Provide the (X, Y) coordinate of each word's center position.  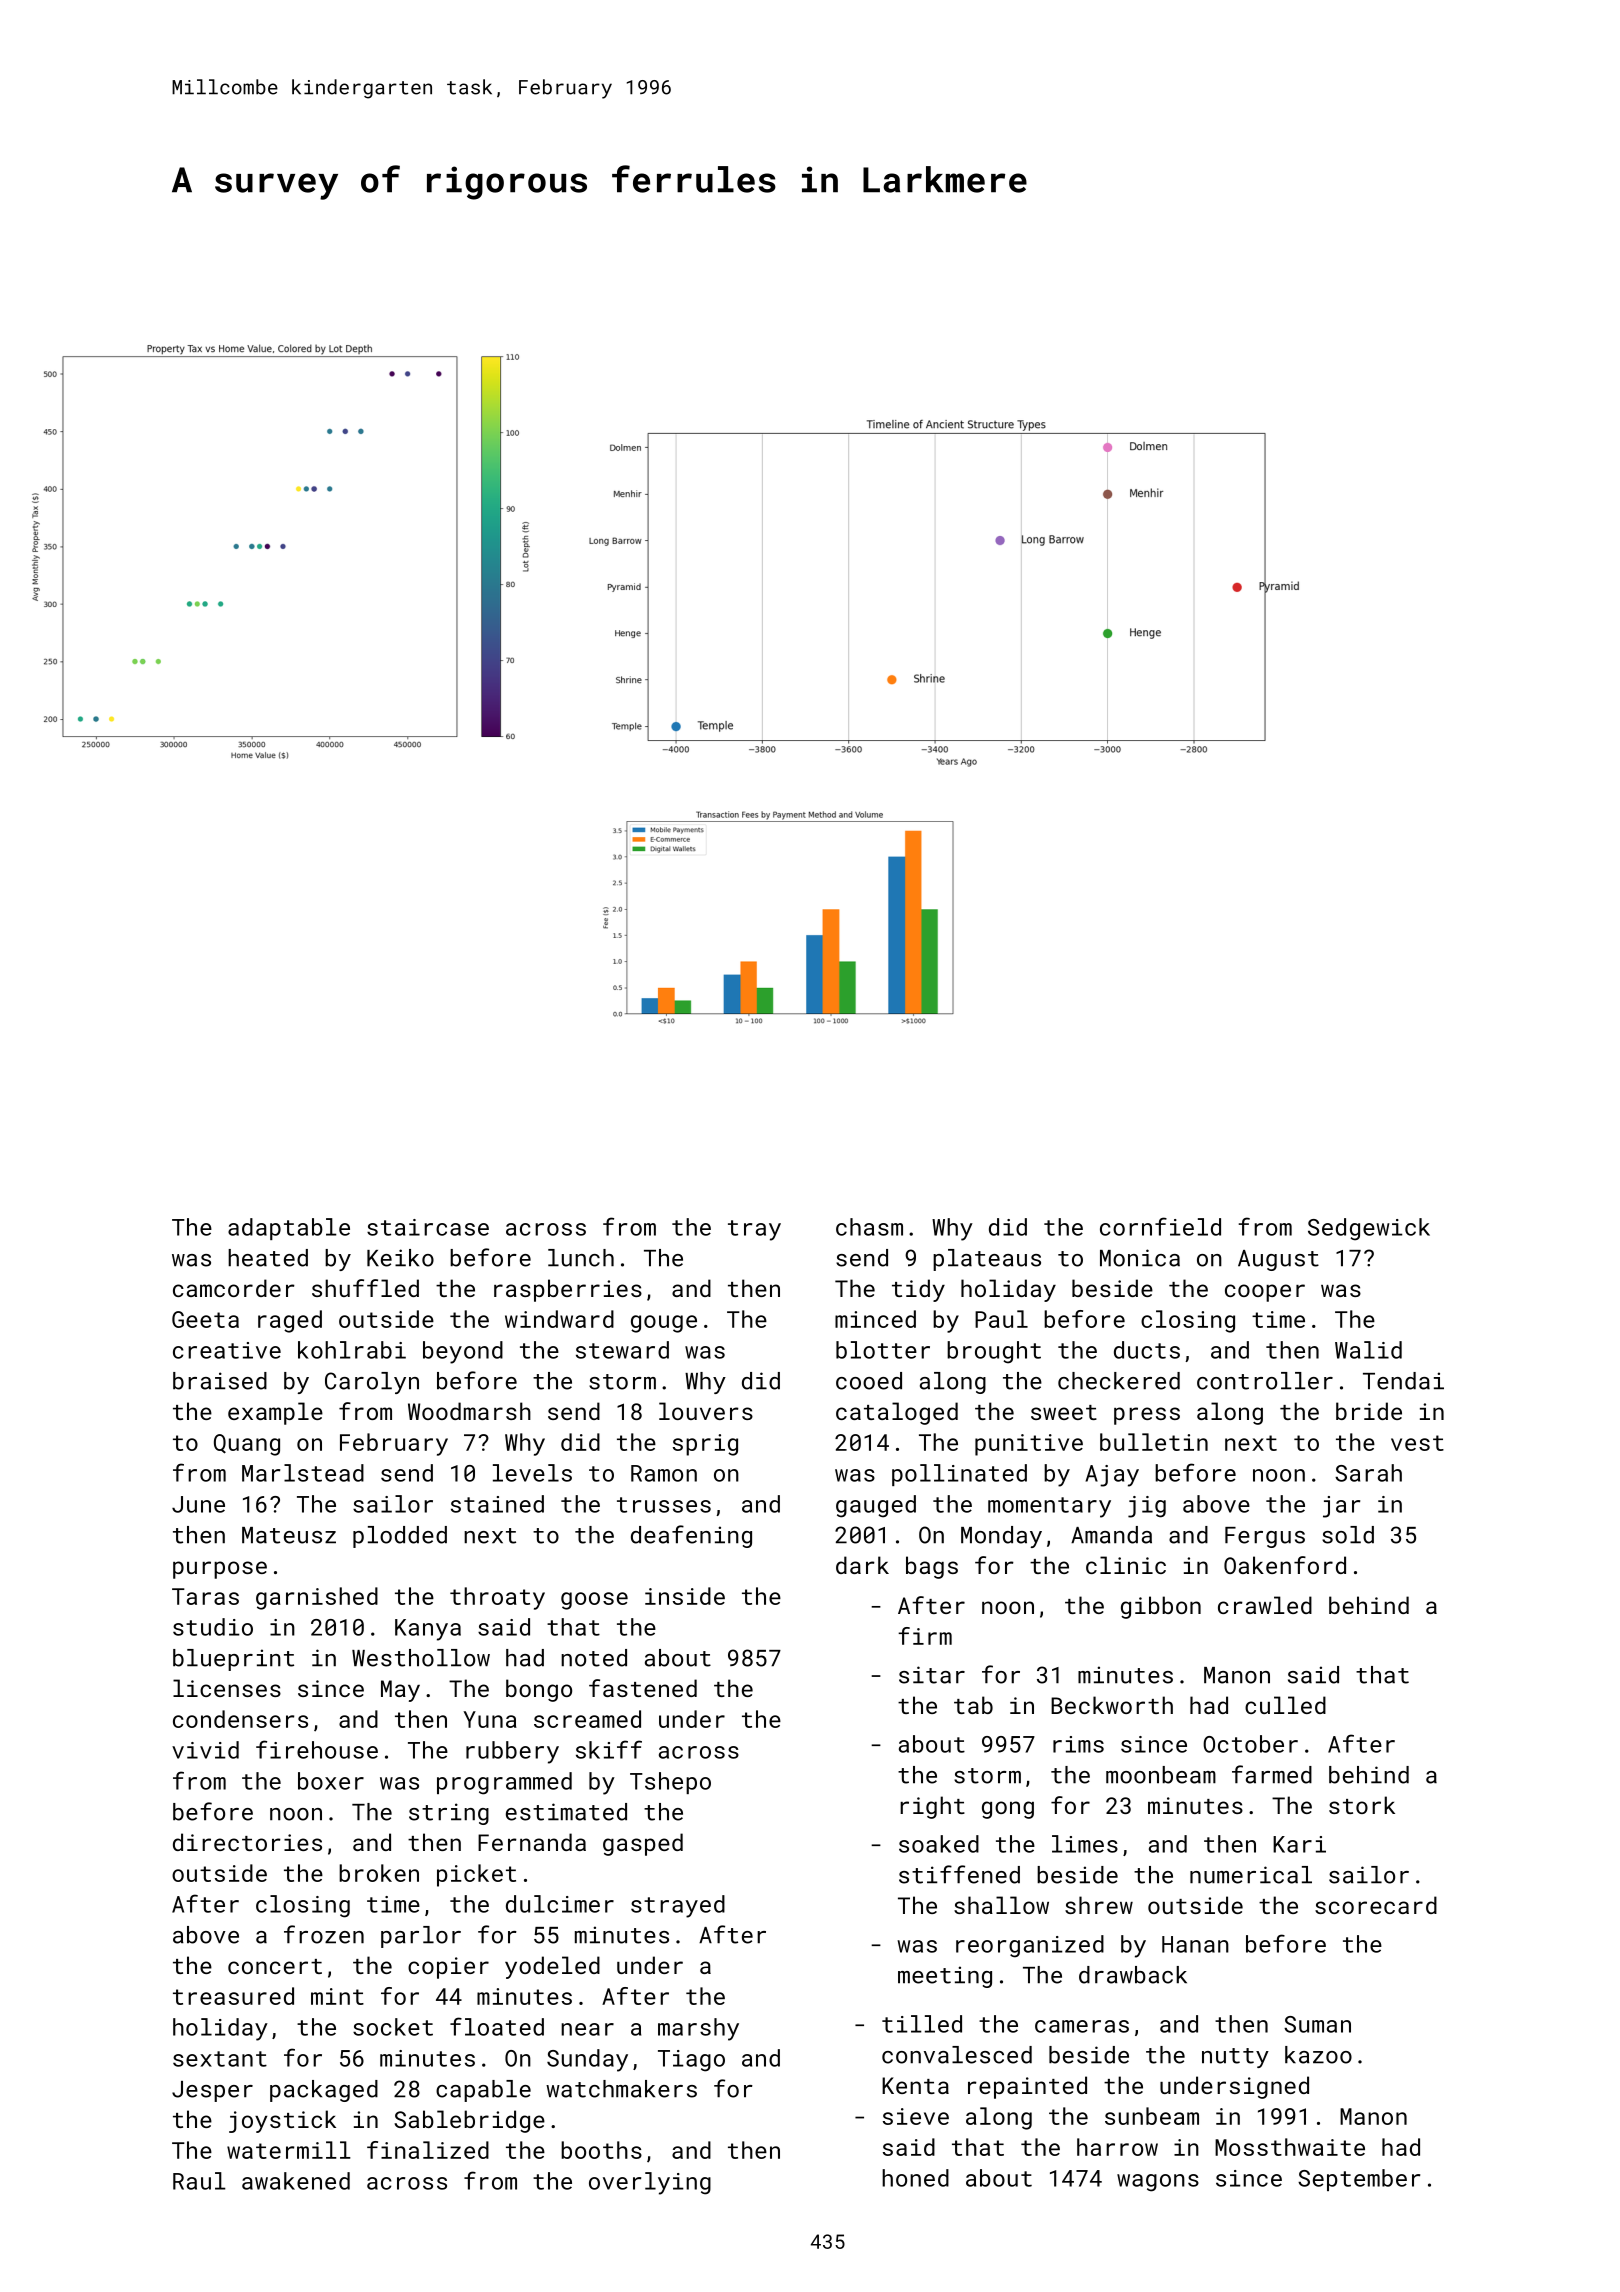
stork (1362, 1805)
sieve (916, 2116)
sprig (705, 1445)
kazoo (1318, 2055)
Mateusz (289, 1535)
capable (483, 2091)
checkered (1119, 1381)
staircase (428, 1227)
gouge (664, 1324)
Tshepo (670, 1783)
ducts (1147, 1350)
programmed (504, 1783)
